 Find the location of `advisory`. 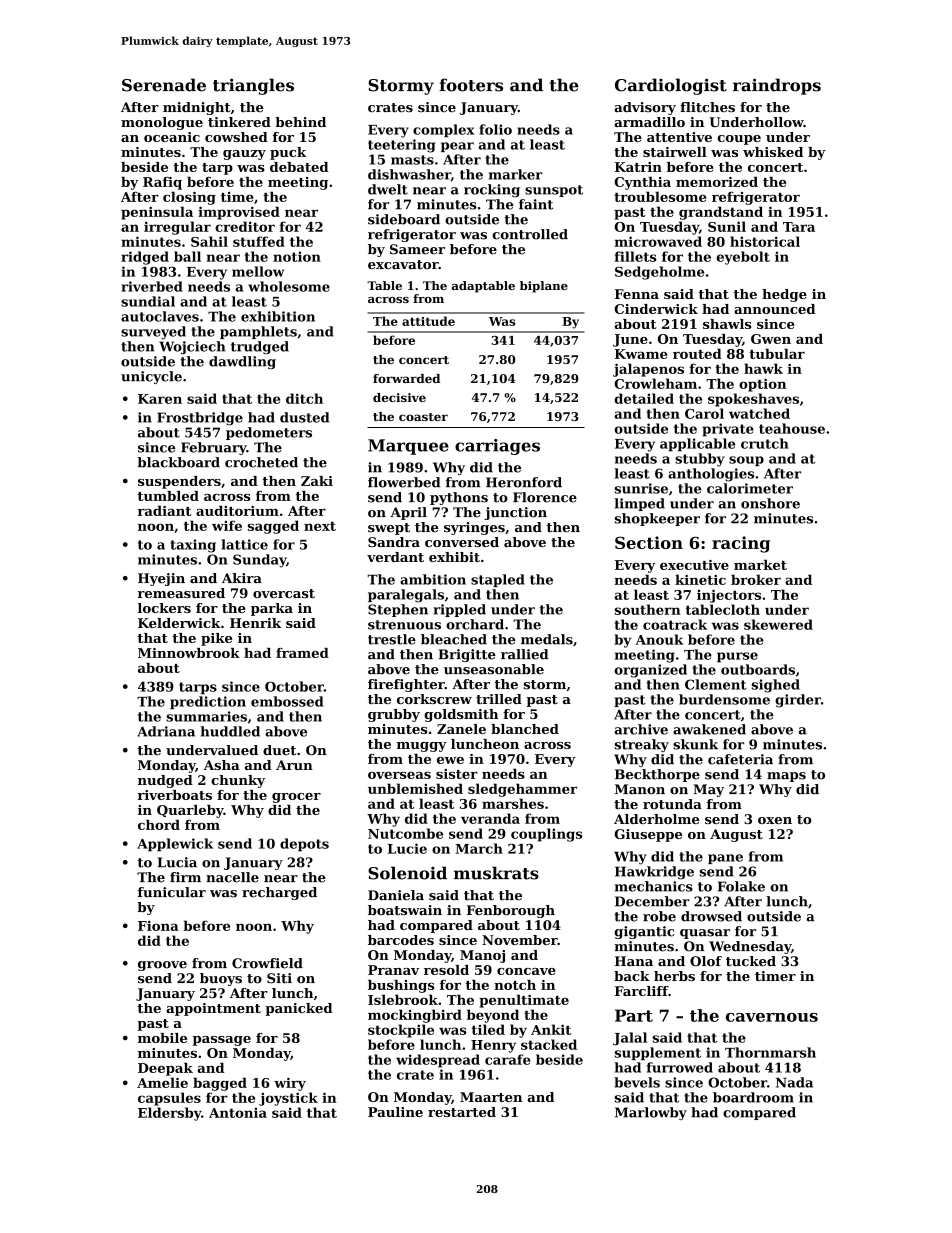

advisory is located at coordinates (645, 108).
